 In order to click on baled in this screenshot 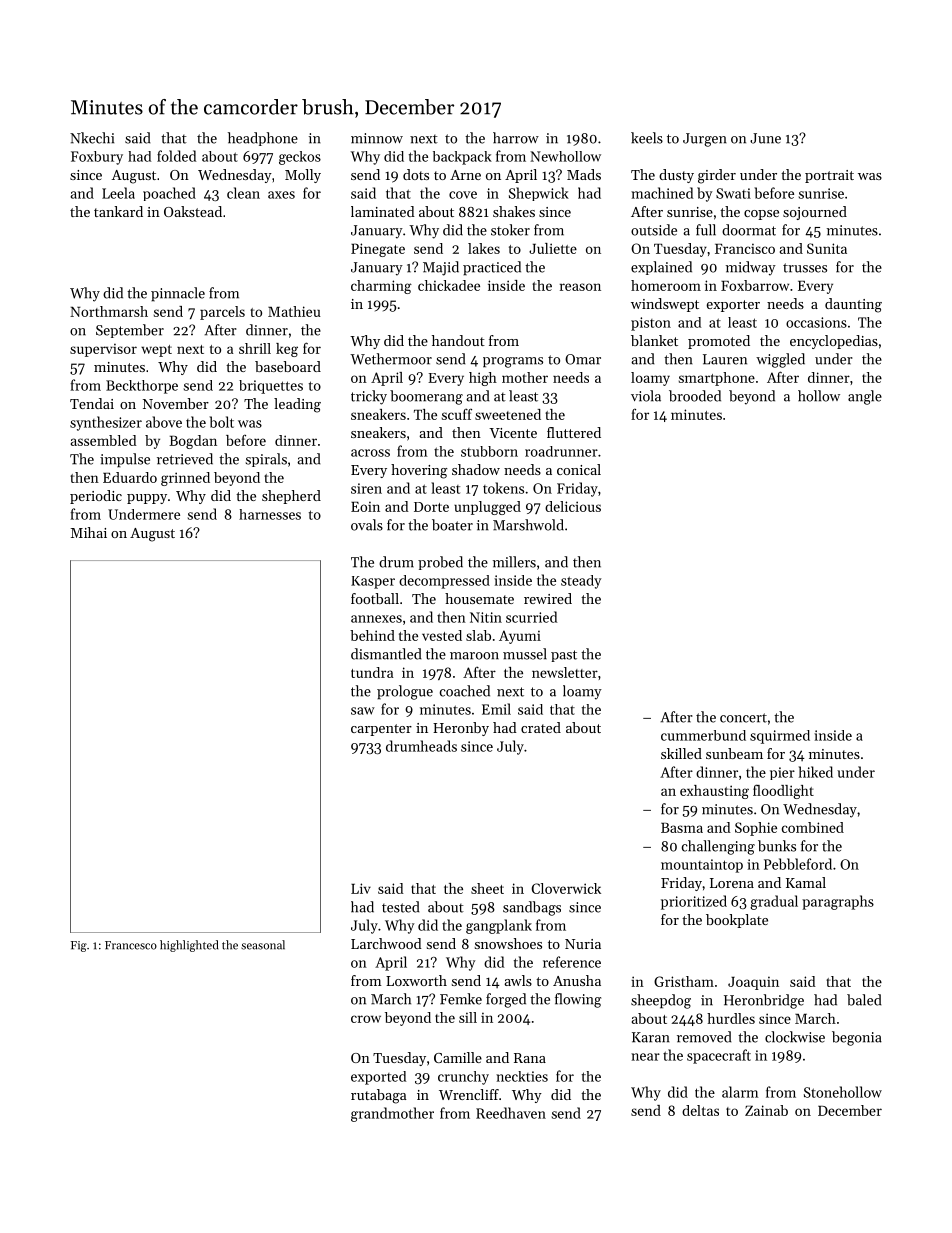, I will do `click(864, 1000)`.
